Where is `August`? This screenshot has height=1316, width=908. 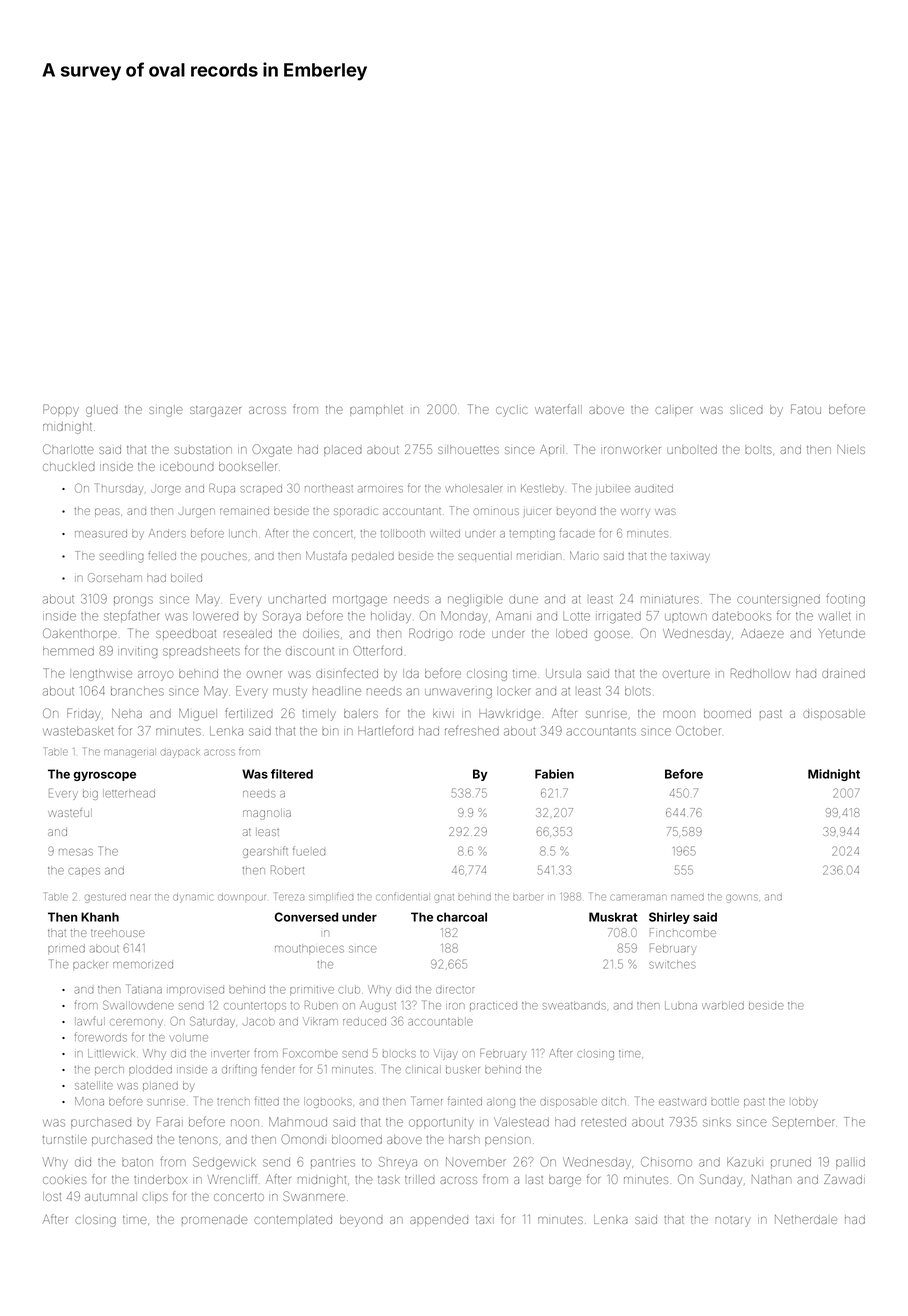 August is located at coordinates (378, 1006).
